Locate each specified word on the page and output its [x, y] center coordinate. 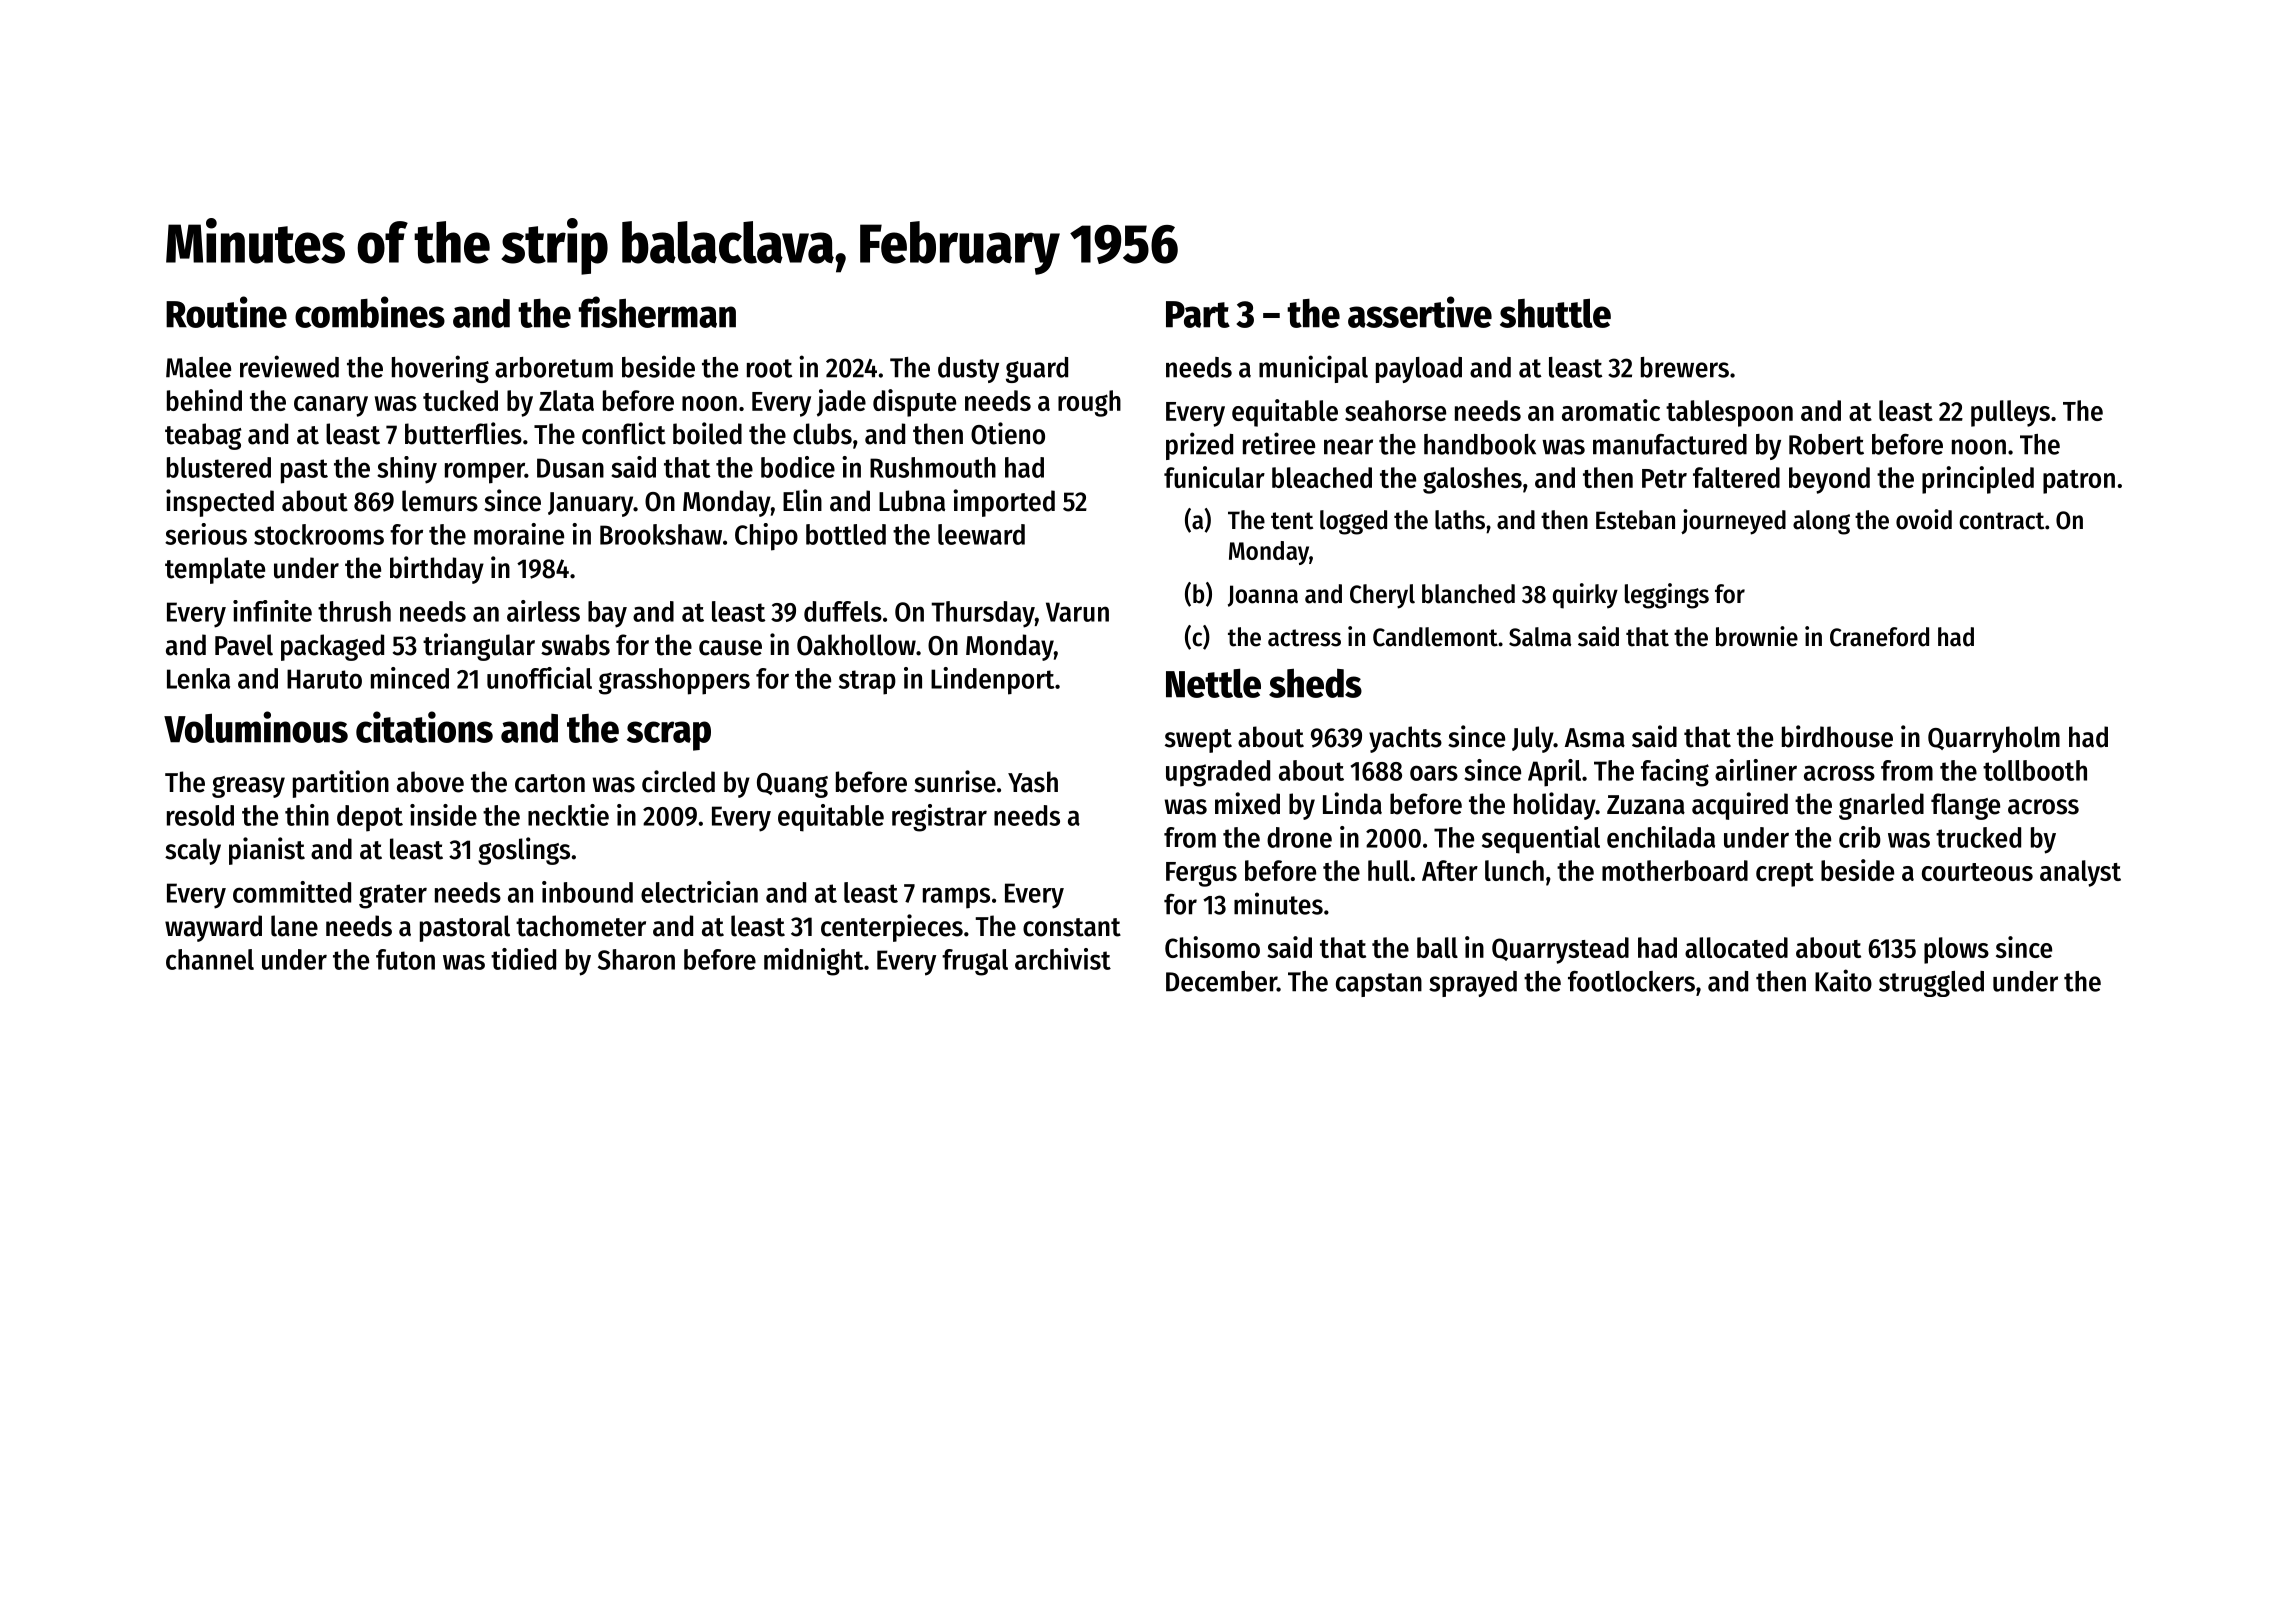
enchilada [1661, 837]
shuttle [1555, 313]
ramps [956, 898]
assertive [1420, 312]
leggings [1667, 596]
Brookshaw [661, 534]
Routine [226, 312]
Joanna [1263, 596]
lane [294, 926]
